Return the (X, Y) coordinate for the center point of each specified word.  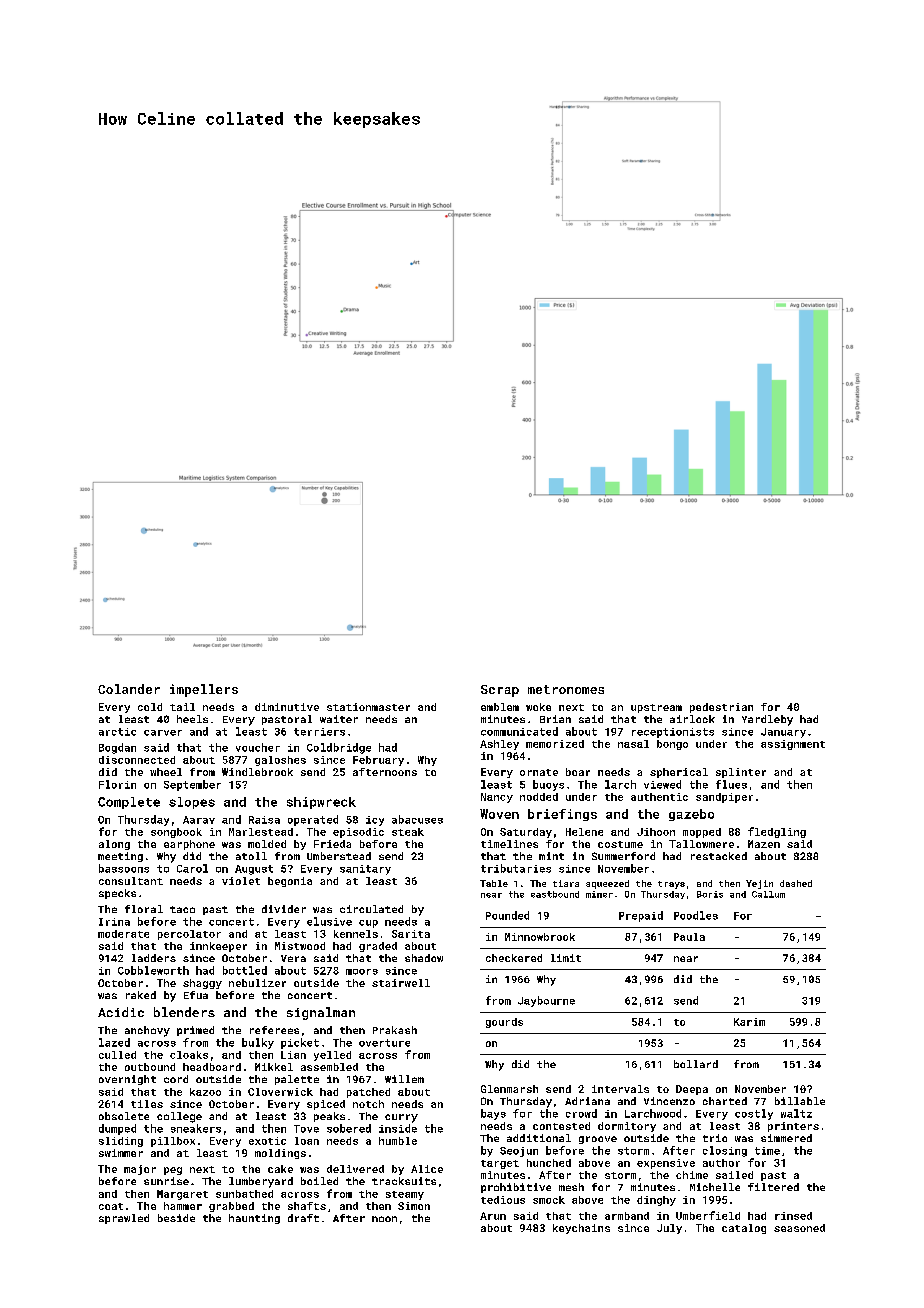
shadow (424, 958)
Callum (768, 894)
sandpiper (724, 798)
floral (144, 909)
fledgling (777, 832)
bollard (696, 1064)
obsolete (124, 1116)
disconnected (137, 760)
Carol (192, 868)
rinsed (793, 1216)
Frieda (332, 844)
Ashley (499, 745)
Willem (404, 1079)
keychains (581, 1229)
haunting (254, 1219)
